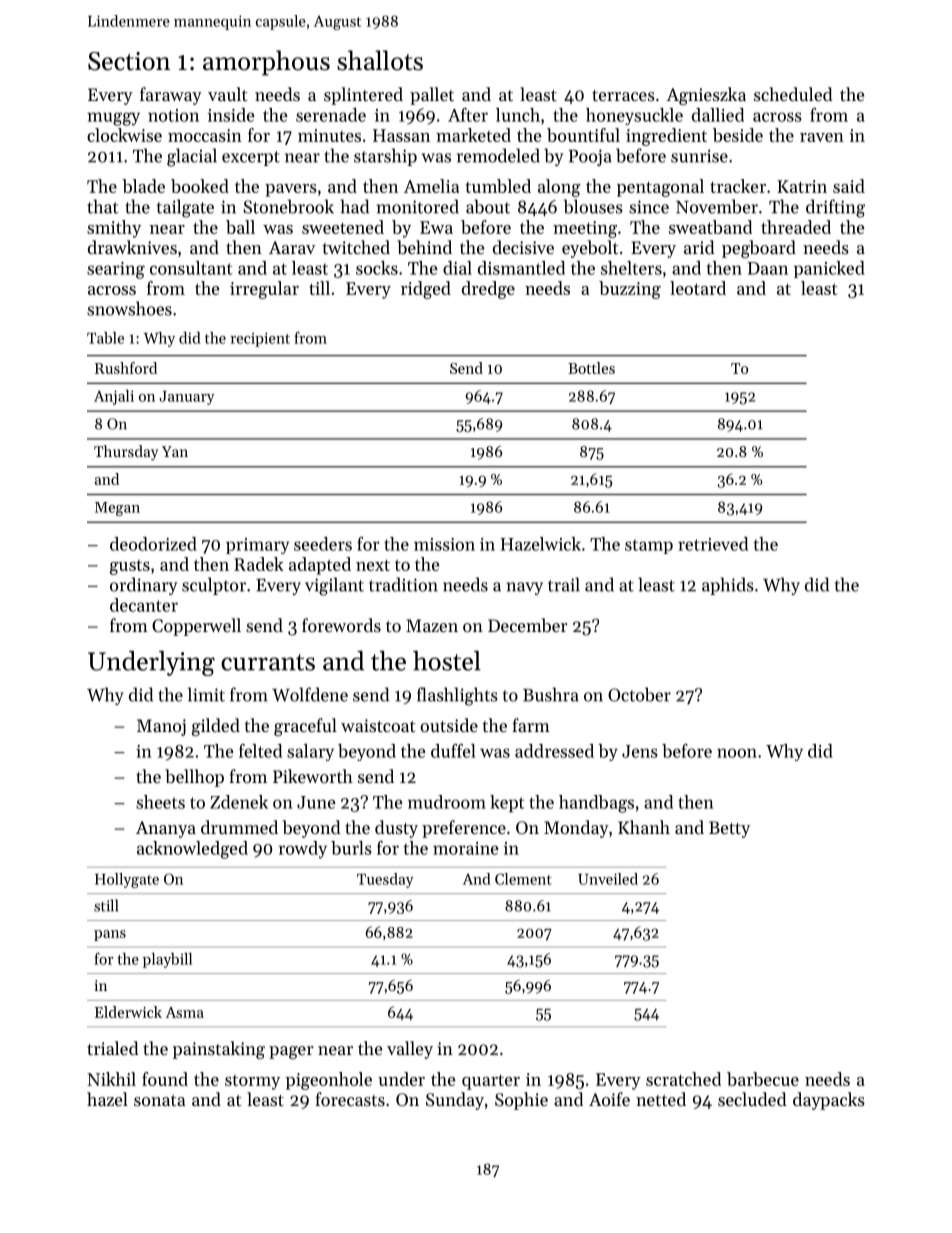  Describe the element at coordinates (849, 186) in the page. I see `said` at that location.
